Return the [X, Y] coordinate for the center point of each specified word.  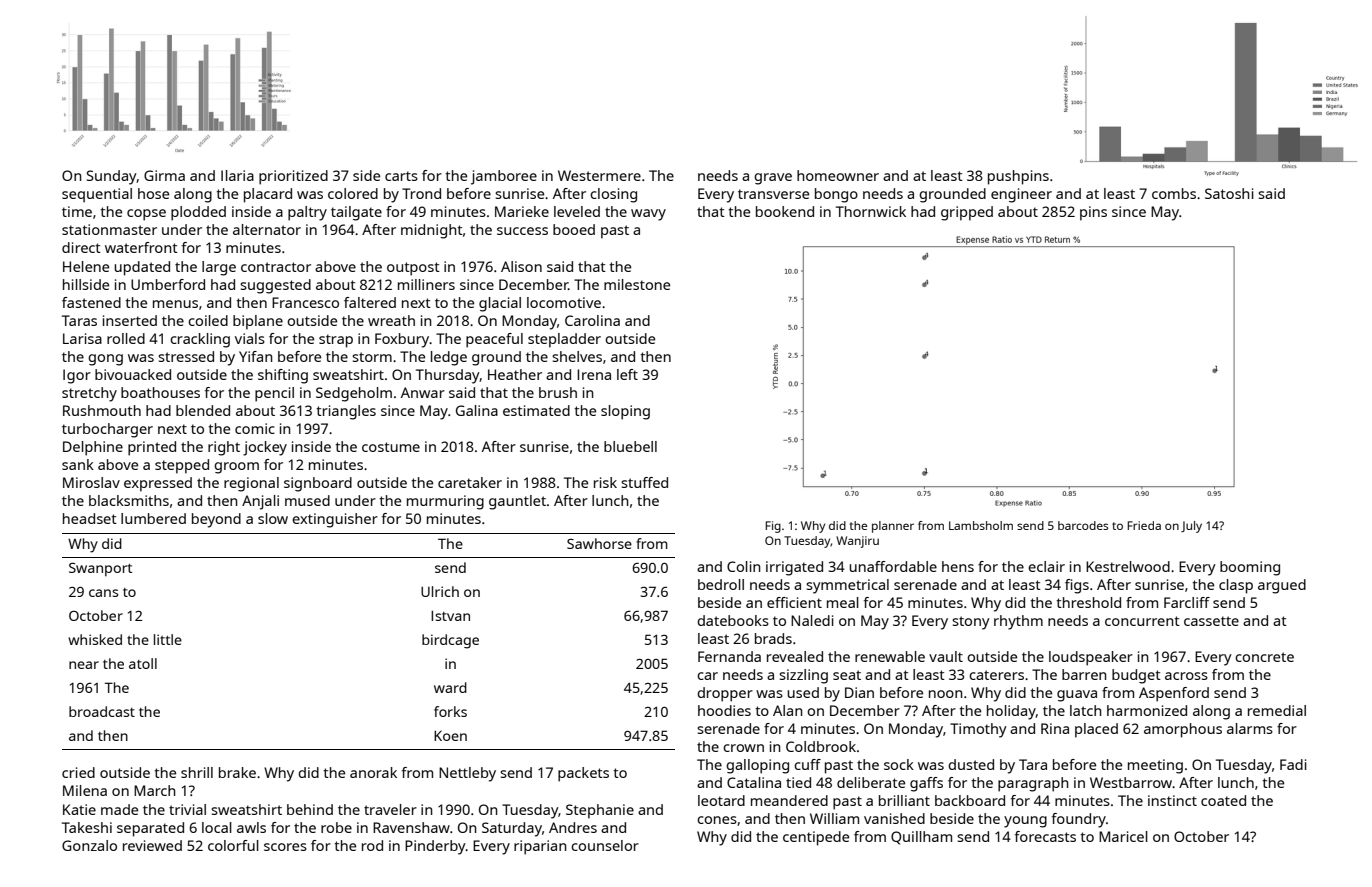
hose [153, 193]
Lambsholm [981, 525]
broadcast [102, 711]
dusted [971, 764]
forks [450, 711]
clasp [1236, 586]
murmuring [445, 502]
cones [717, 820]
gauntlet [517, 502]
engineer [1021, 195]
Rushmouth [102, 410]
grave [773, 179]
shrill [197, 772]
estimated [536, 410]
